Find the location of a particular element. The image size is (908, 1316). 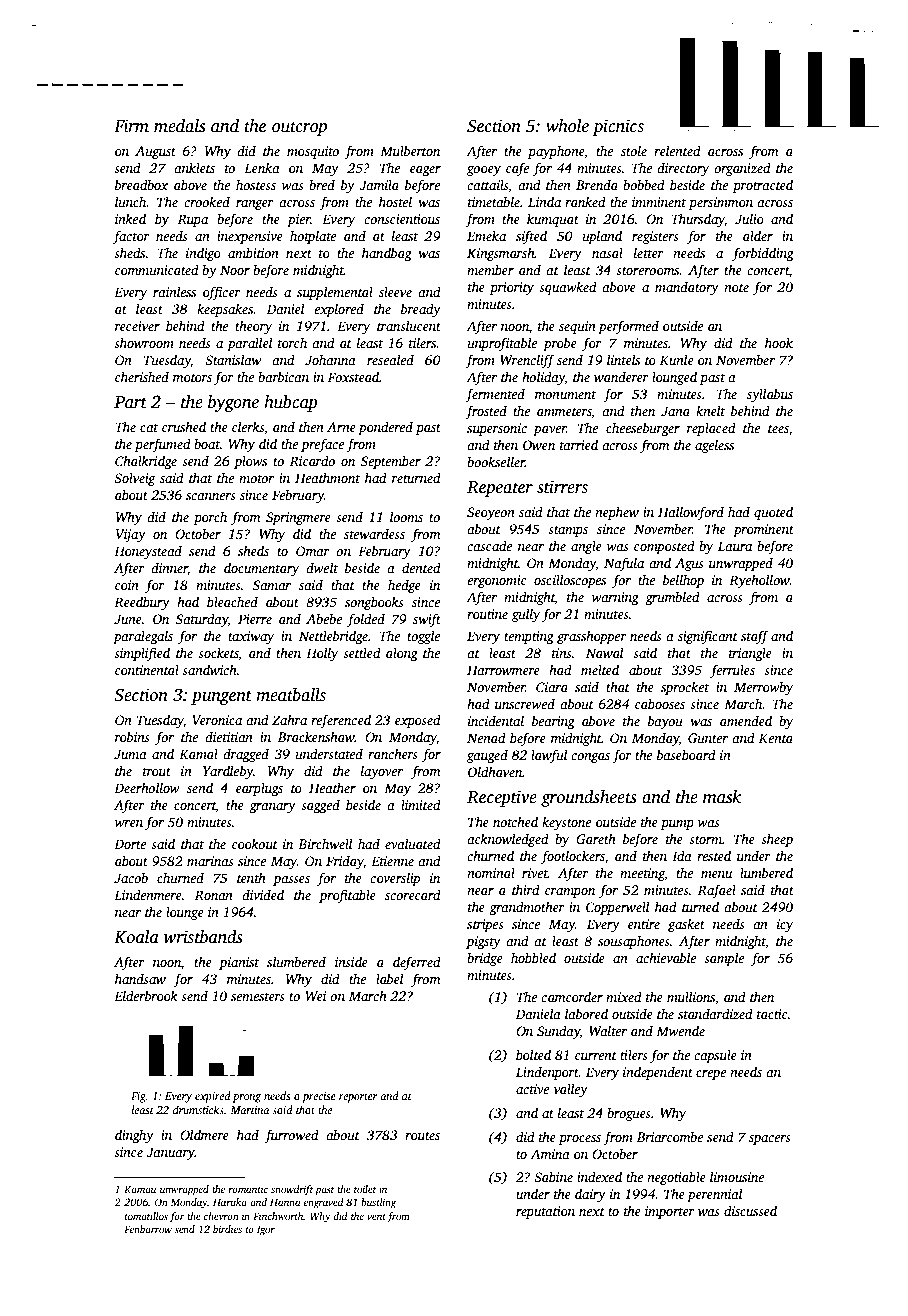

independent is located at coordinates (658, 1073).
